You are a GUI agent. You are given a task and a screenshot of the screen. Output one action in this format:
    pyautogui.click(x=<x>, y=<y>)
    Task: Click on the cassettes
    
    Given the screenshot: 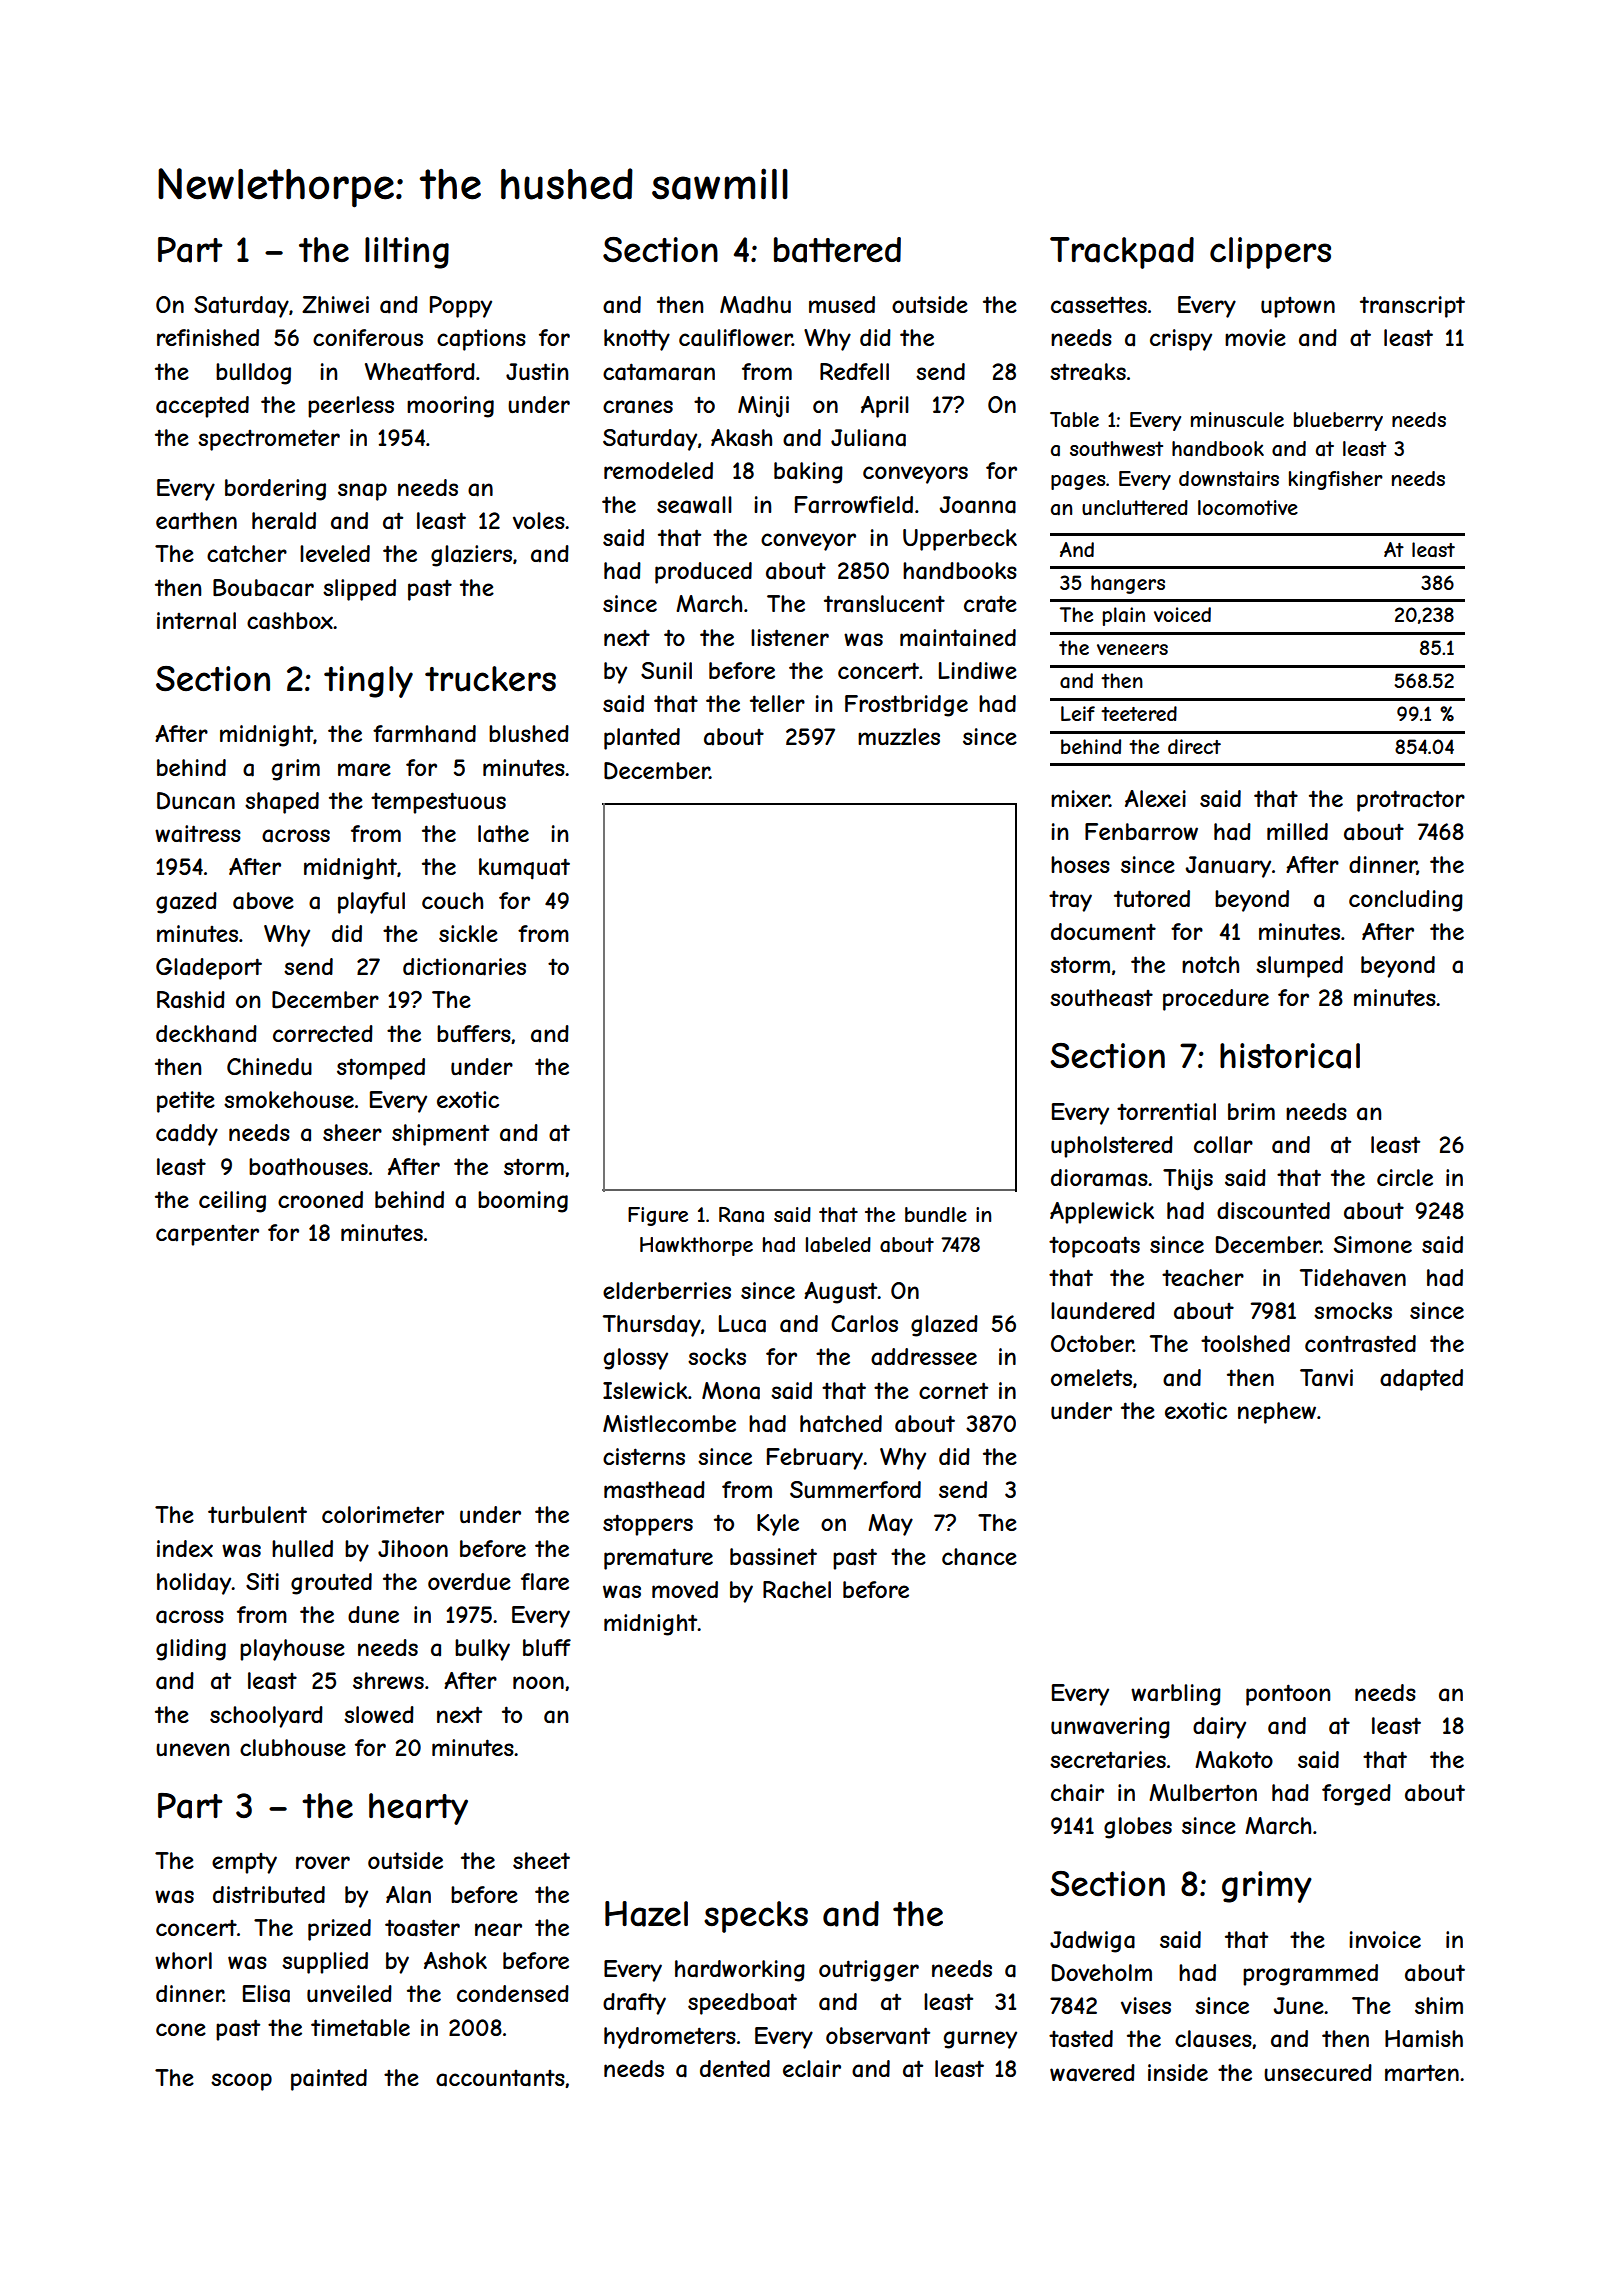 What is the action you would take?
    pyautogui.click(x=1099, y=305)
